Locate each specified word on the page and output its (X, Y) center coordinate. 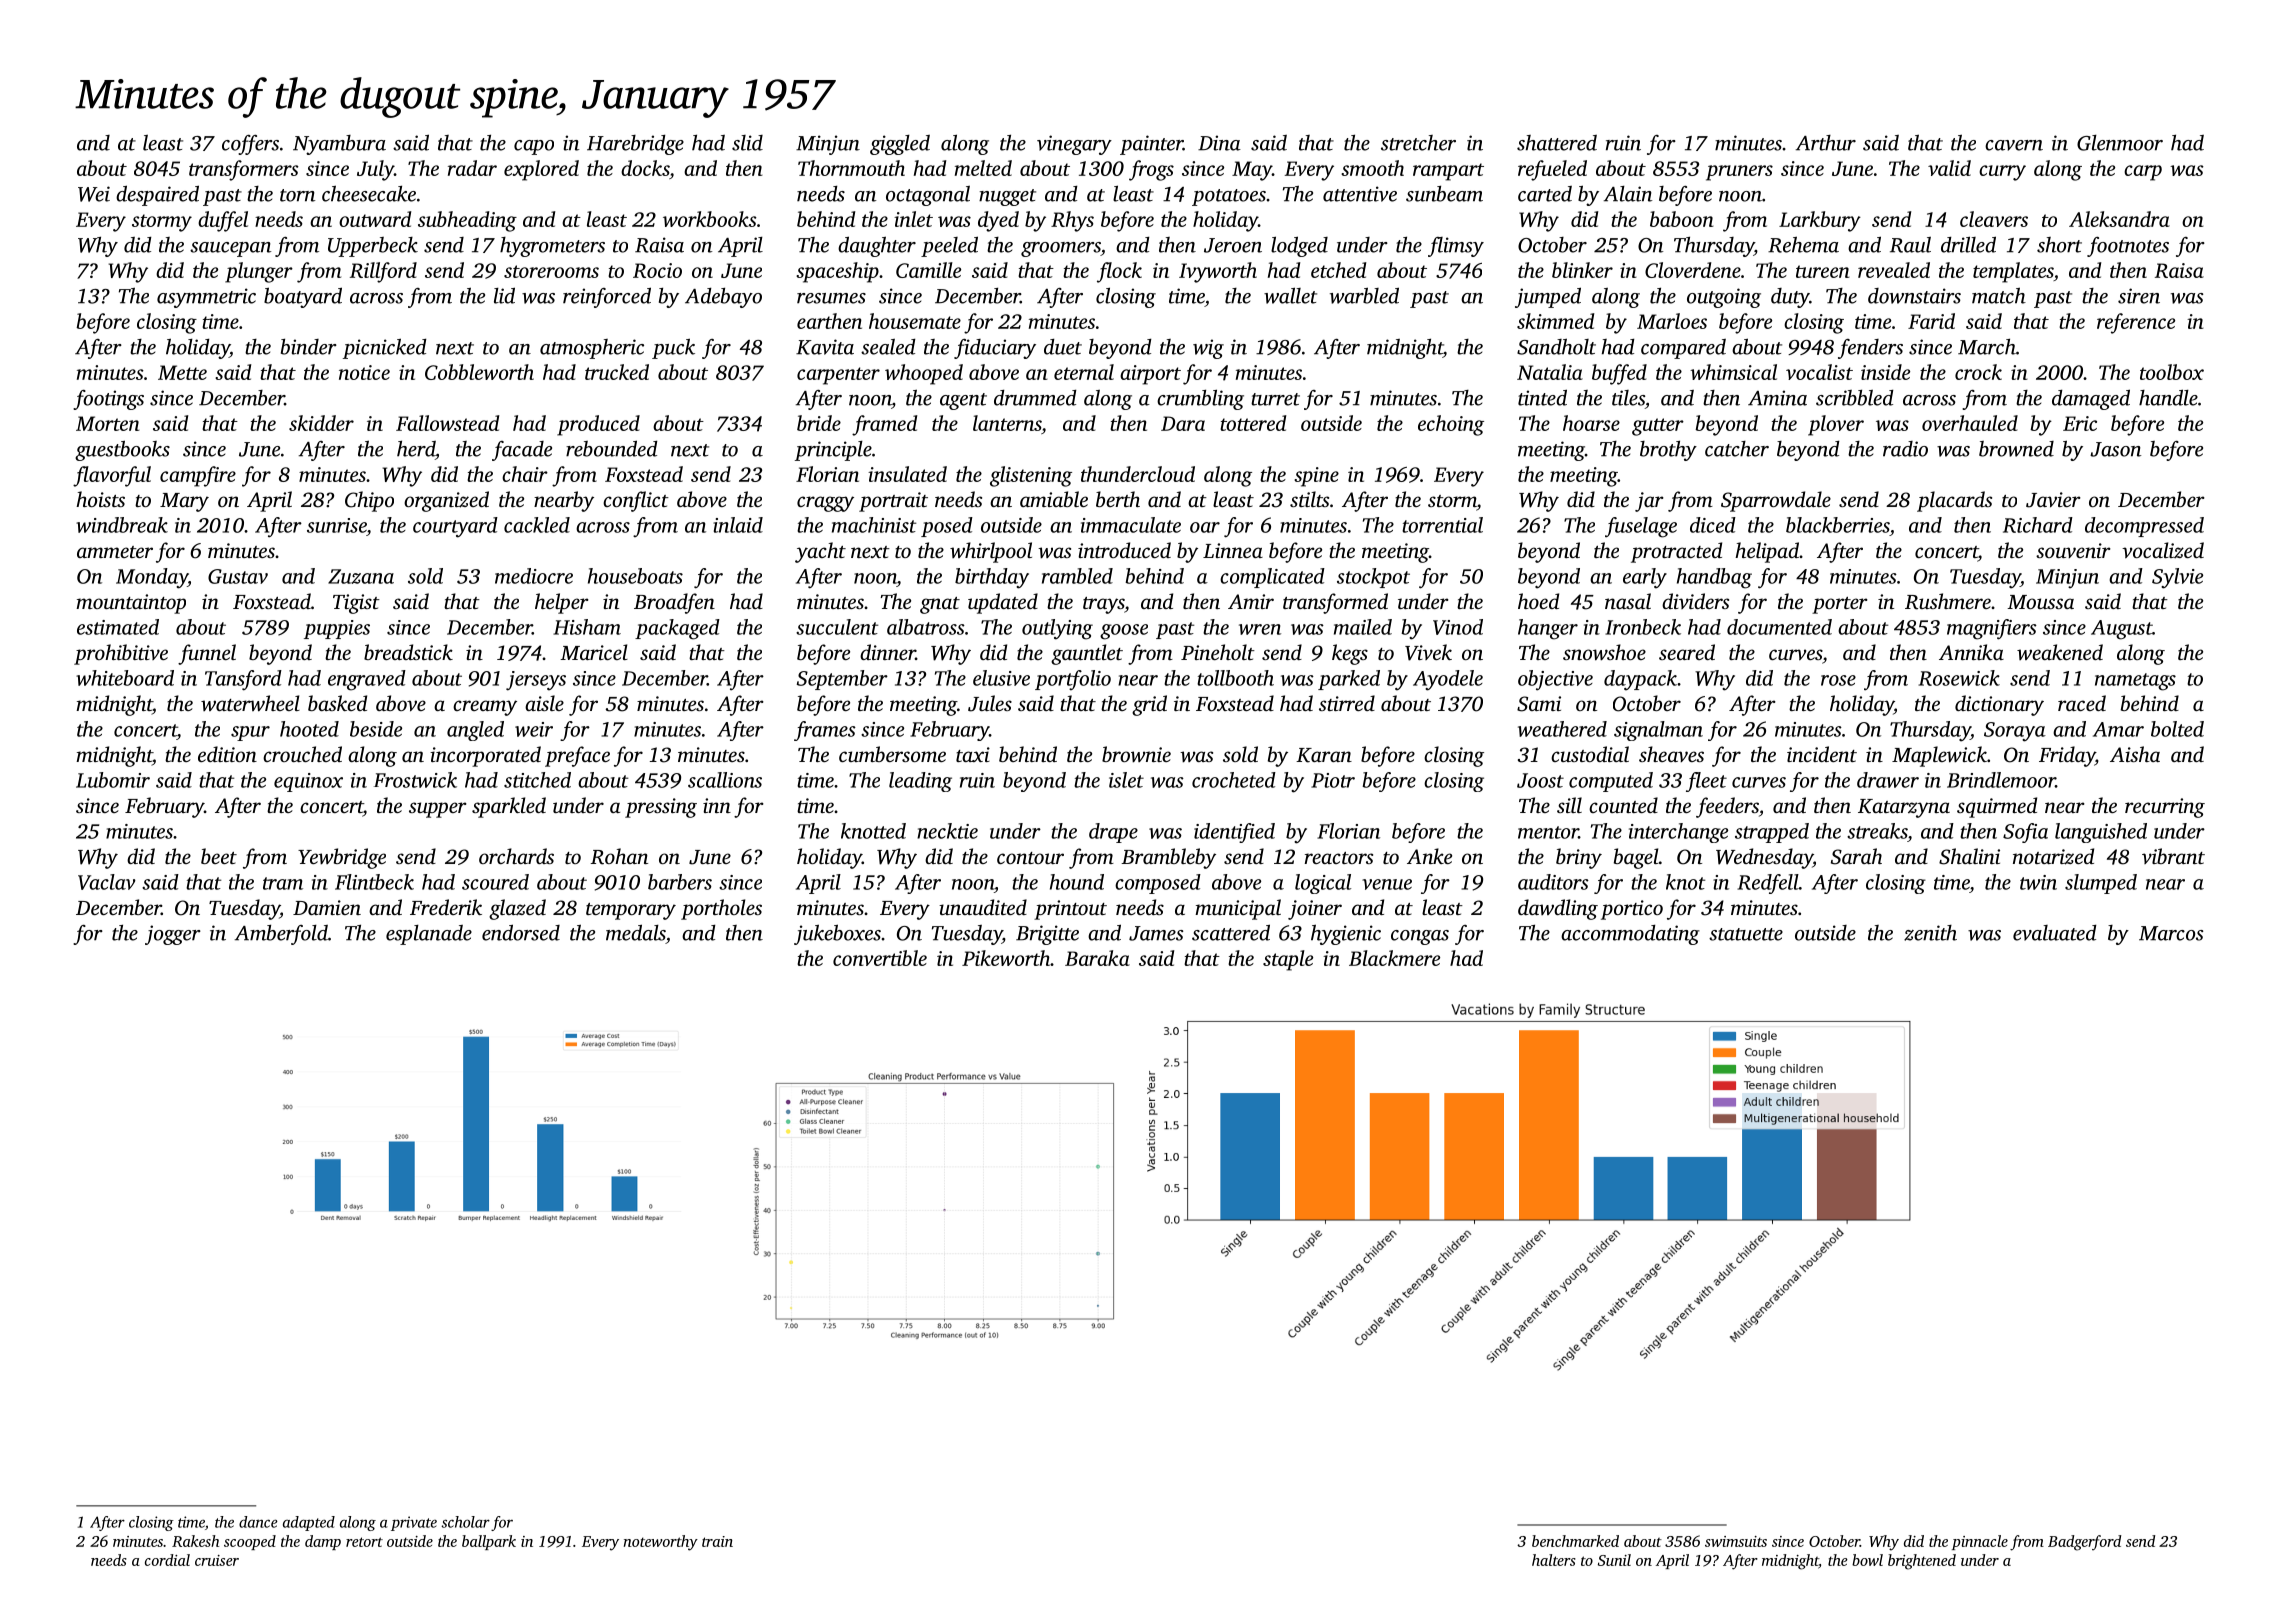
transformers (244, 170)
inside (1885, 372)
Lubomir (113, 780)
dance (258, 1522)
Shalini (1969, 856)
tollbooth (1235, 678)
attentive (1360, 194)
